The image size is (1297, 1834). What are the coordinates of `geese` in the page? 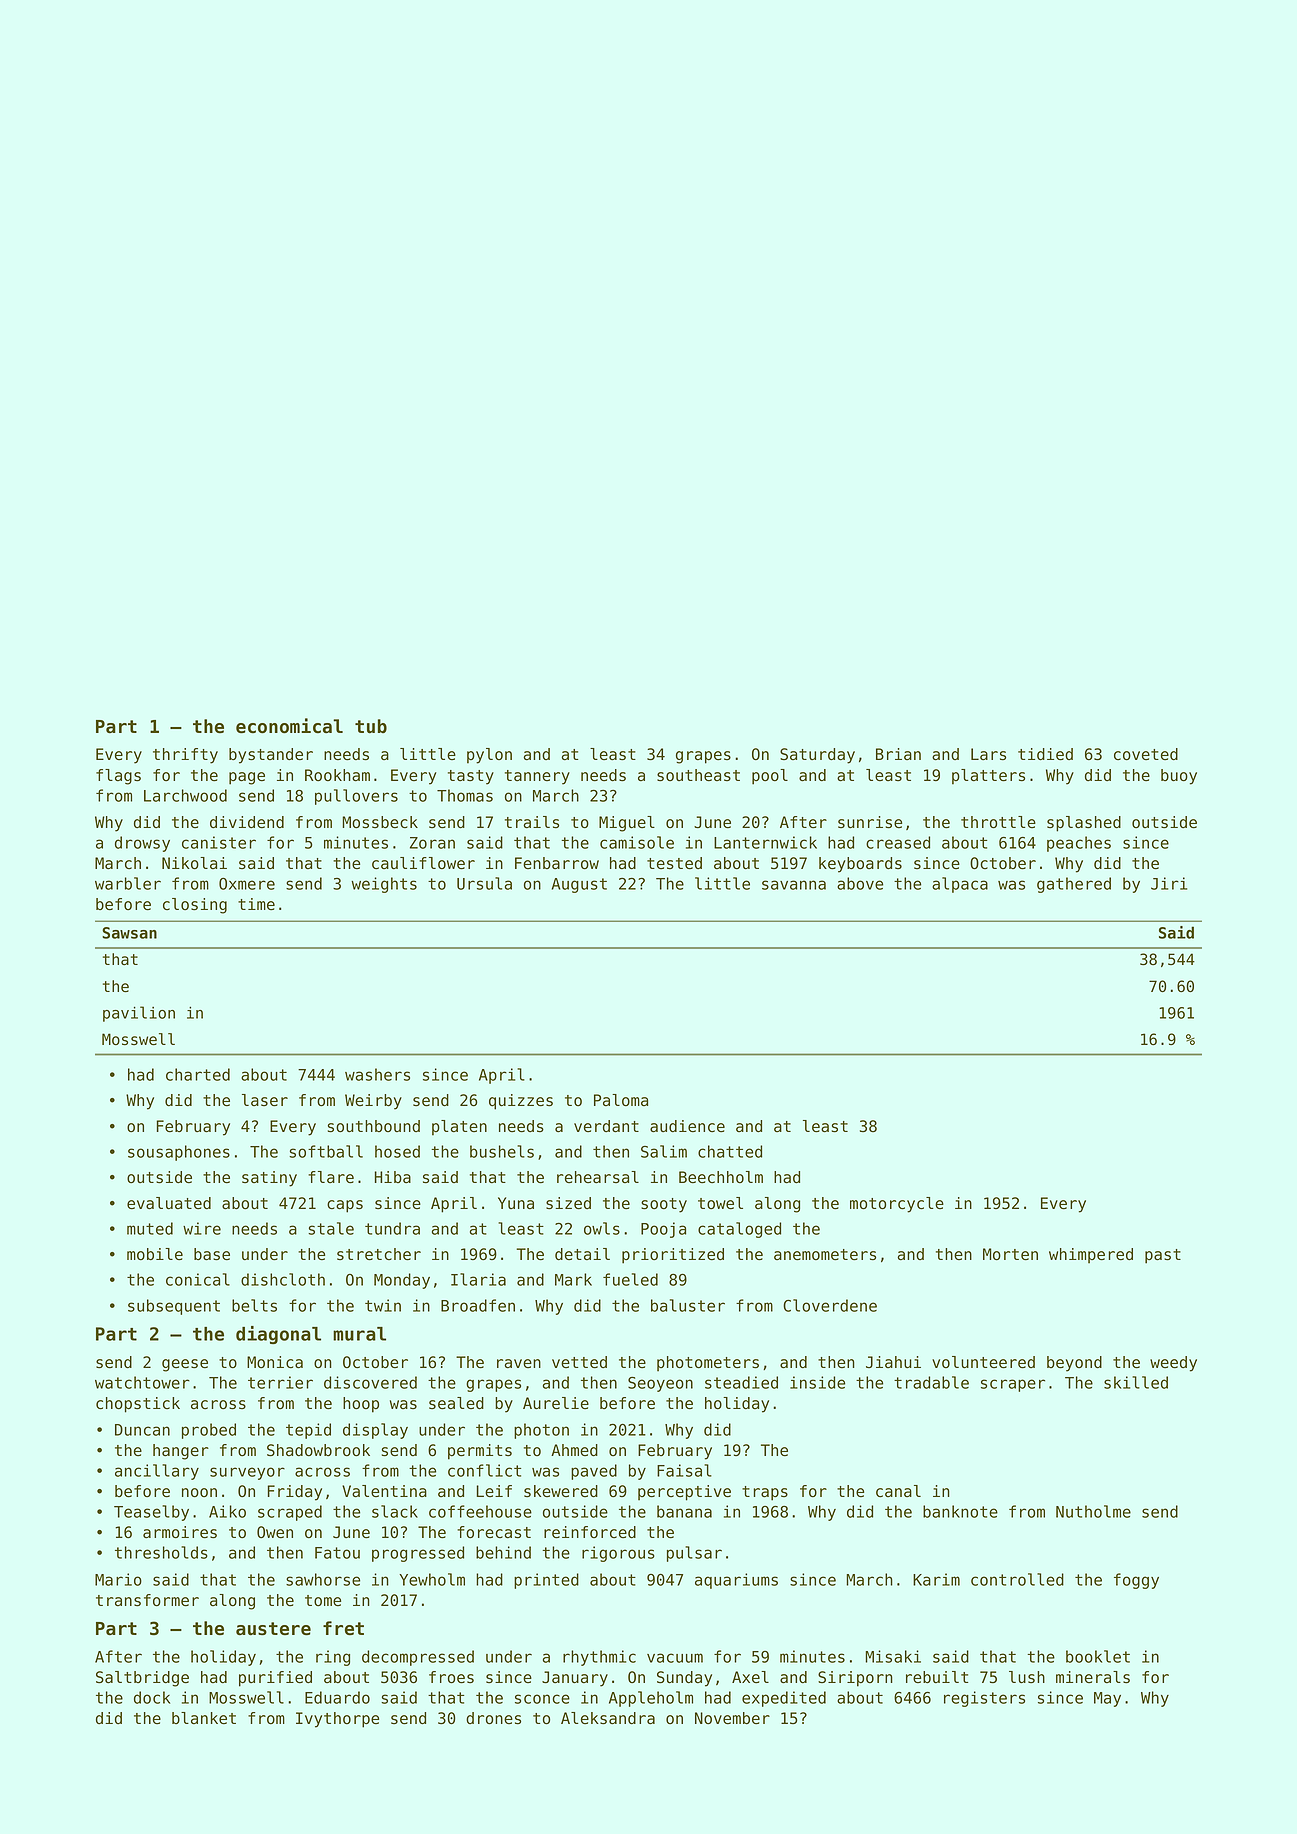 It's located at (185, 1365).
